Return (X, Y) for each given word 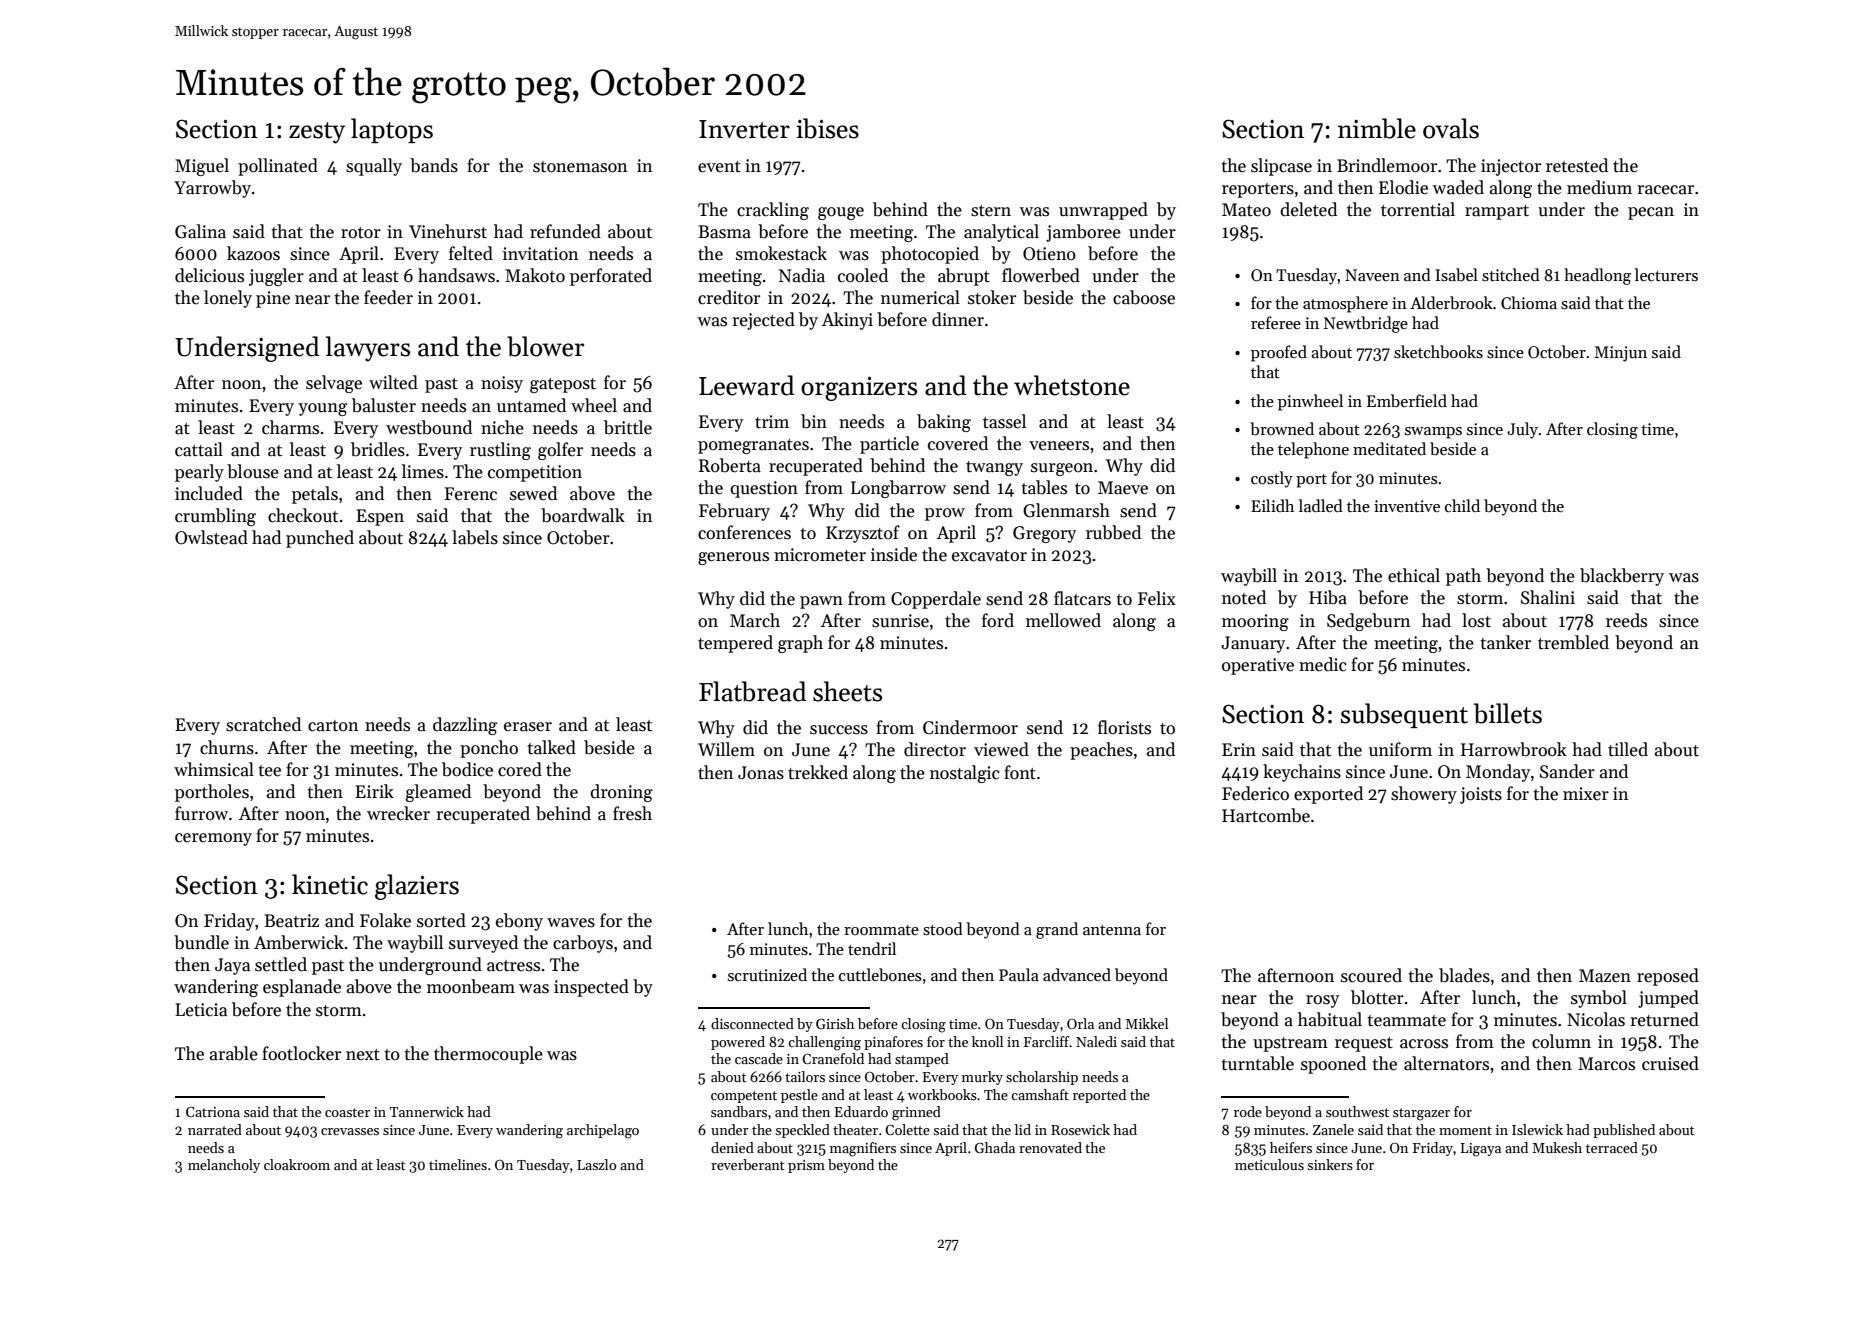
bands (434, 165)
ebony (519, 922)
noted (1244, 597)
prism (806, 1166)
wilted (393, 382)
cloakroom (297, 1164)
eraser (528, 727)
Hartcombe (1266, 815)
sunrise (900, 621)
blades (1464, 975)
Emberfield (1407, 400)
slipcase (1281, 167)
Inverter (744, 129)
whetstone (1072, 385)
